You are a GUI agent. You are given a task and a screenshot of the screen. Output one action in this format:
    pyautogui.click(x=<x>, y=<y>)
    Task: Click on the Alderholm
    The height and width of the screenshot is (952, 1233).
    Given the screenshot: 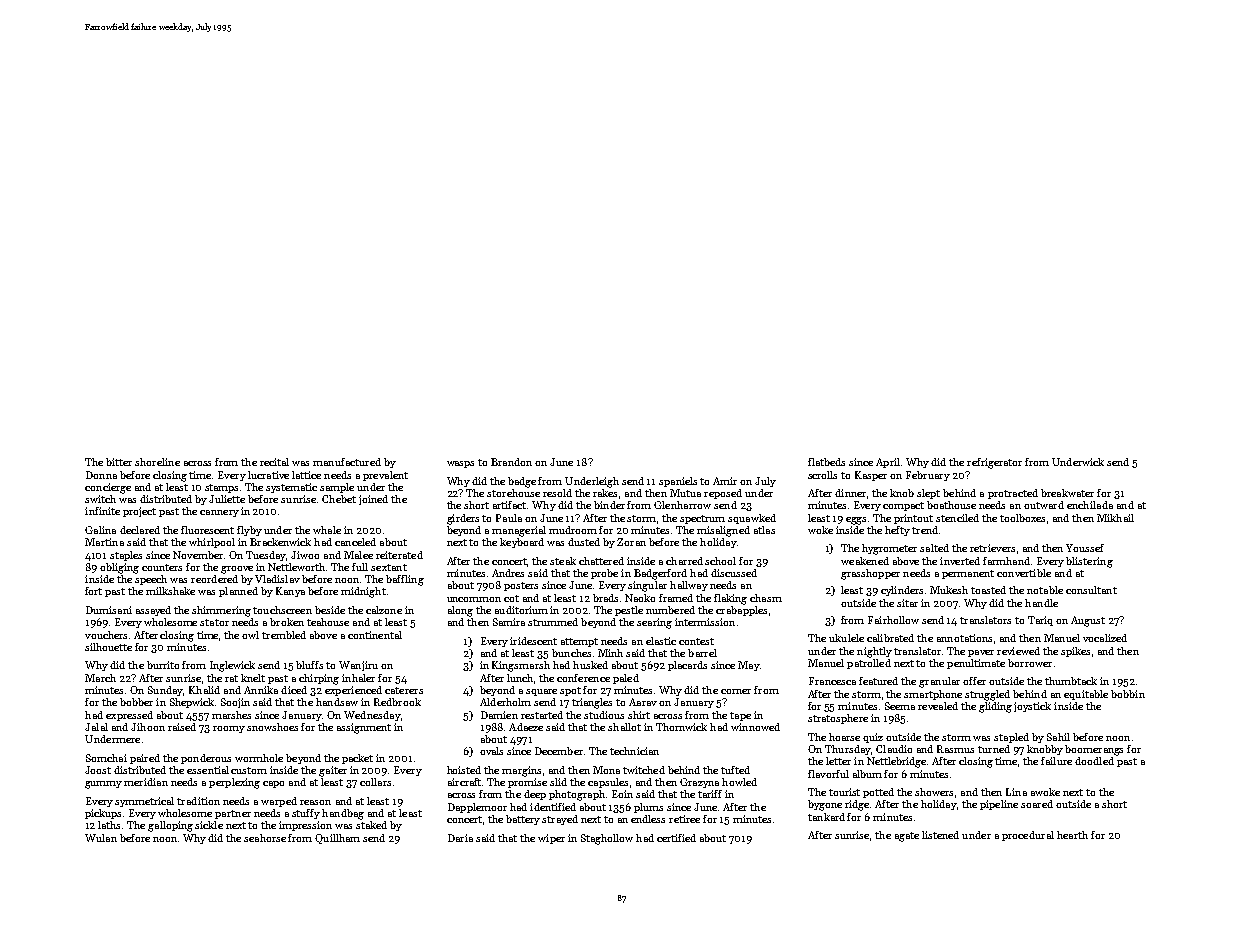 What is the action you would take?
    pyautogui.click(x=505, y=702)
